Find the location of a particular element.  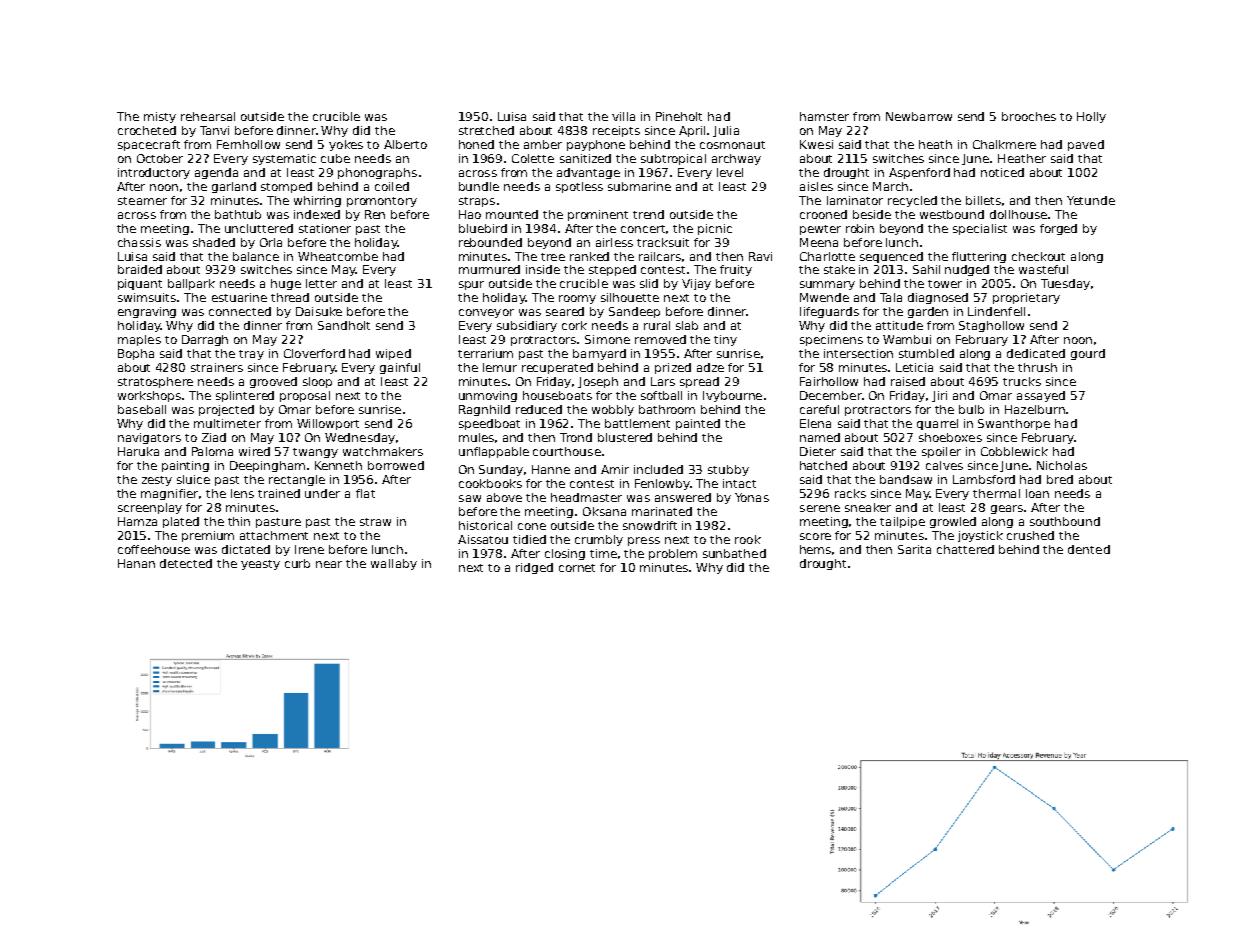

premium is located at coordinates (208, 536).
